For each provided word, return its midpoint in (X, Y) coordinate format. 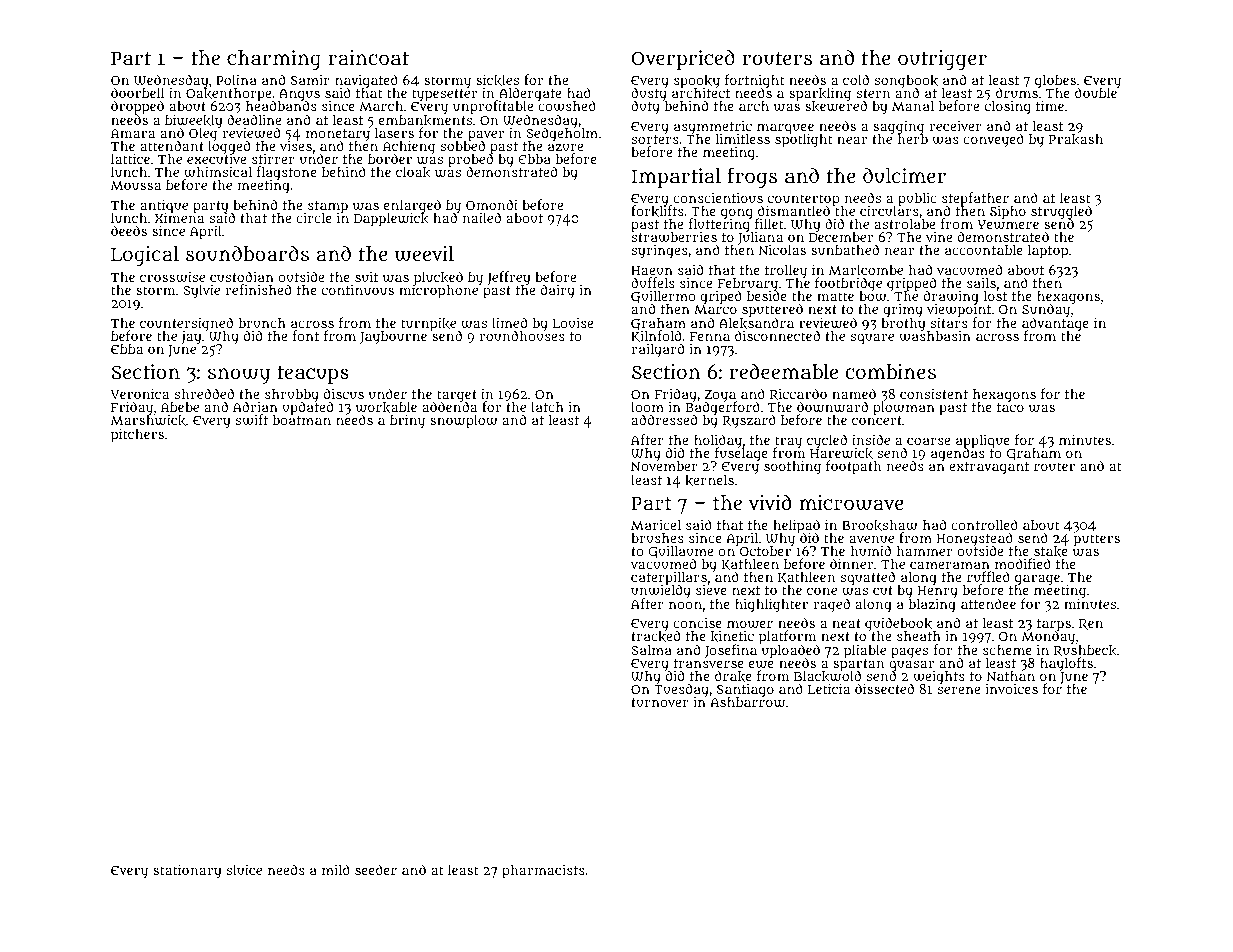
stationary (187, 871)
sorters (655, 139)
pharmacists (543, 872)
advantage (1055, 324)
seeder (376, 869)
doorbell (137, 92)
